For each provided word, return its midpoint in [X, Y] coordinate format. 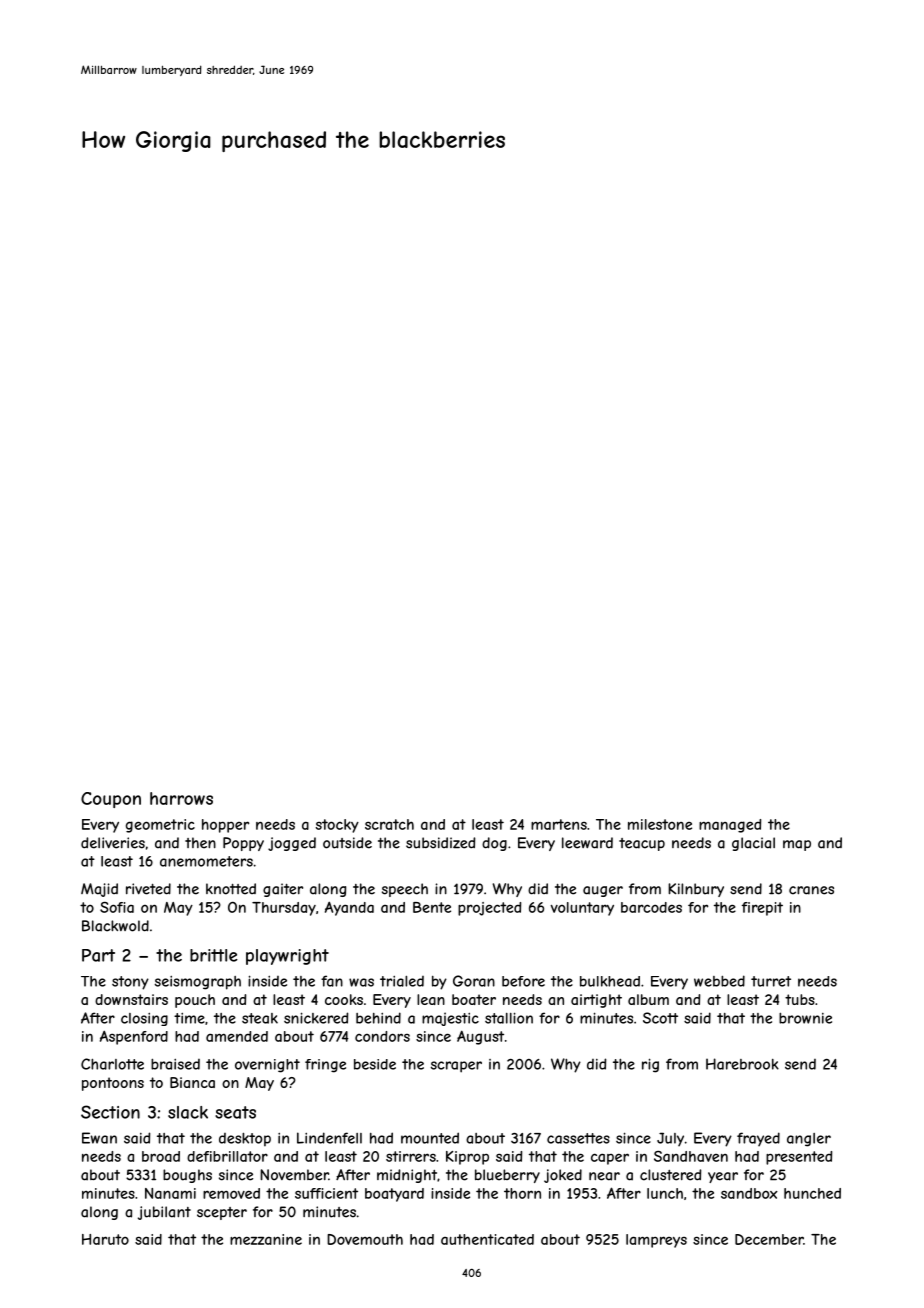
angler [809, 1140]
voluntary [582, 909]
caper [610, 1159]
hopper [225, 826]
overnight [267, 1066]
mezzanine [266, 1239]
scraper [456, 1067]
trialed [402, 981]
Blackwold [115, 926]
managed [730, 826]
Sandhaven [691, 1156]
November [294, 1175]
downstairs [131, 999]
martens [559, 824]
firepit [762, 909]
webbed [719, 981]
